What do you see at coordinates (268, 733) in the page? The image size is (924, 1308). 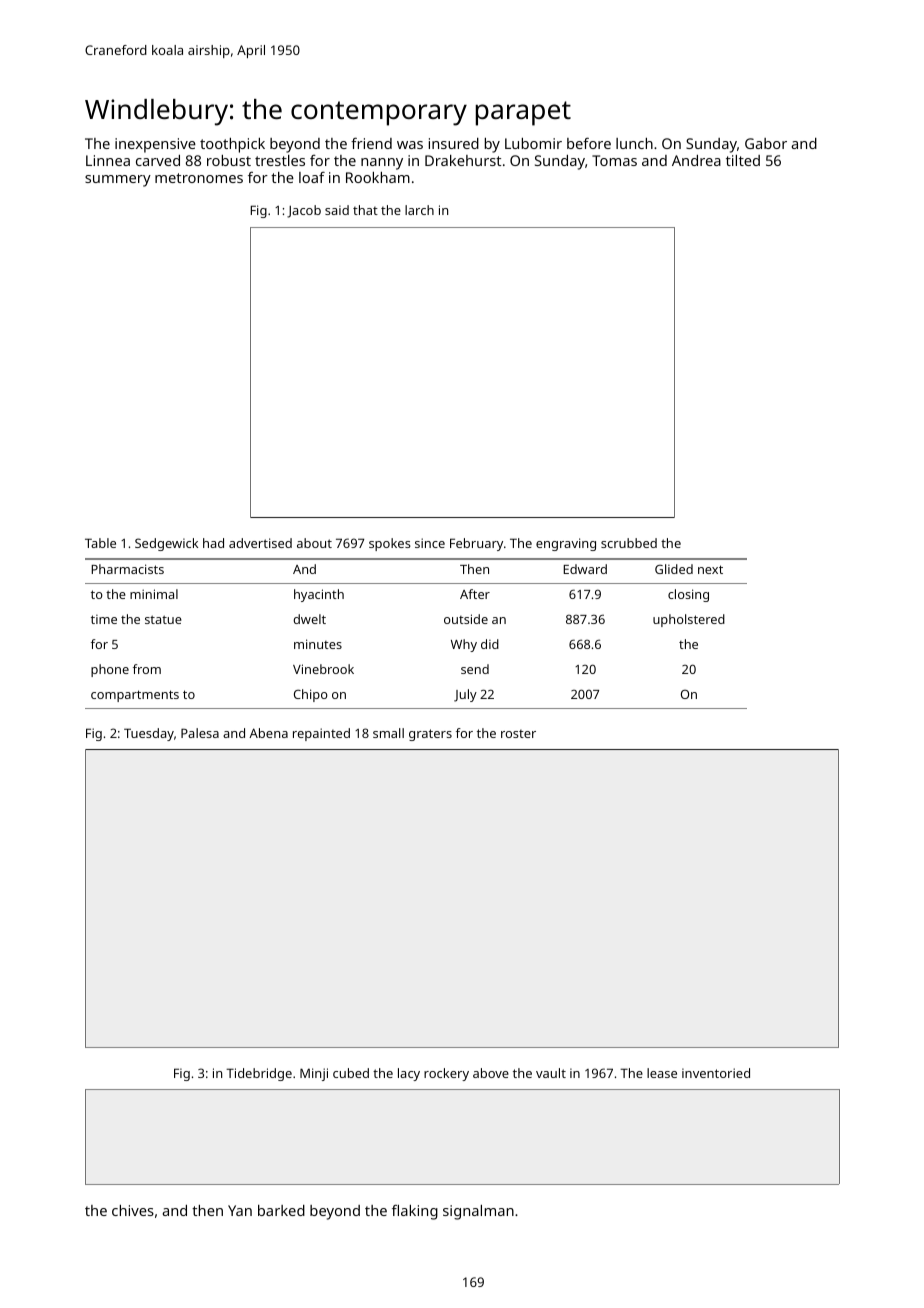 I see `Abena` at bounding box center [268, 733].
